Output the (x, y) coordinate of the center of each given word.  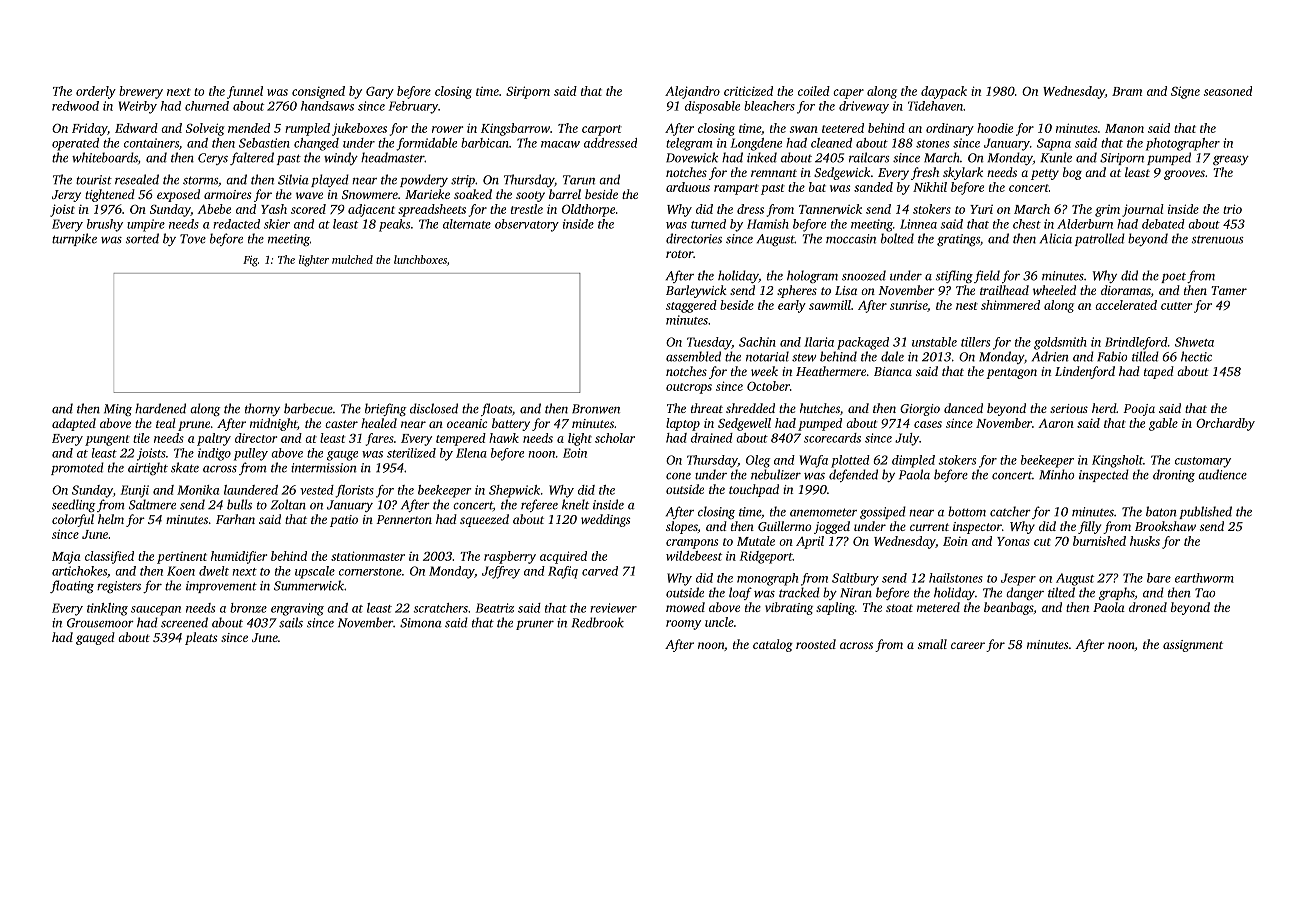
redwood (75, 106)
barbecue (308, 408)
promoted (77, 468)
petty (1045, 174)
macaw (560, 144)
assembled (693, 356)
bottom (967, 511)
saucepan (156, 611)
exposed (178, 195)
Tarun (579, 180)
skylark (963, 173)
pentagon (1011, 373)
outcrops (689, 388)
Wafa (814, 461)
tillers (975, 342)
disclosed (434, 408)
